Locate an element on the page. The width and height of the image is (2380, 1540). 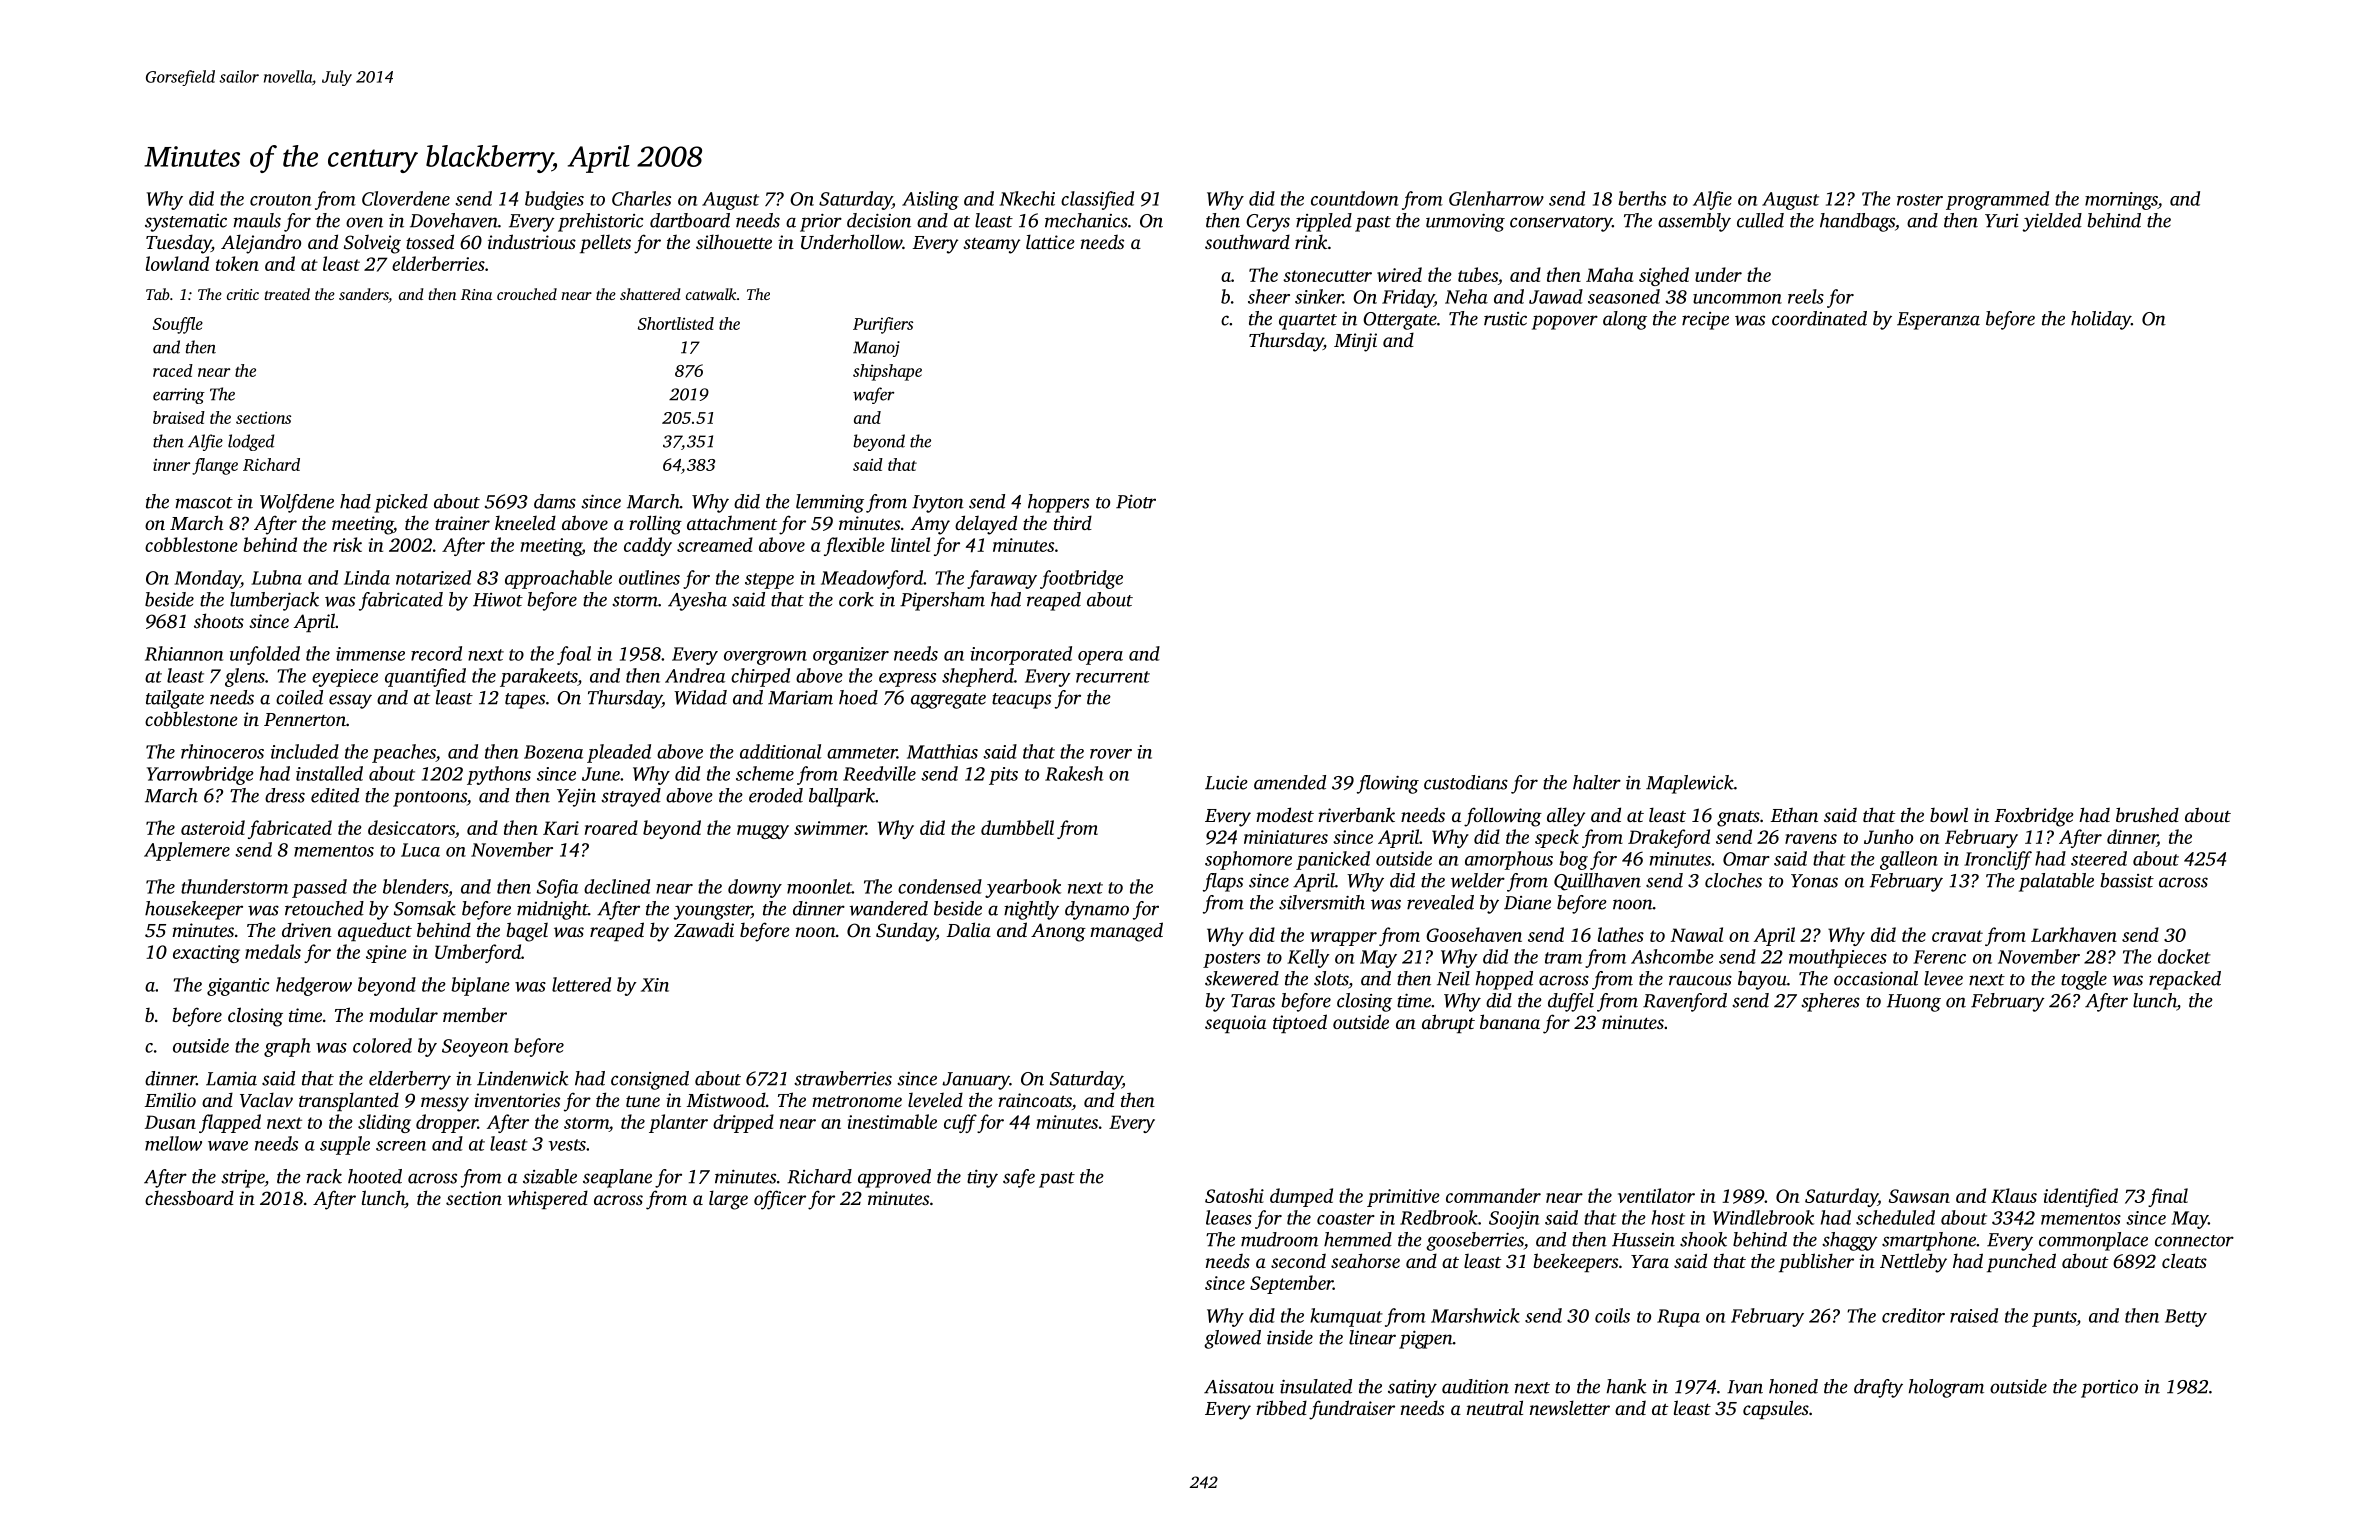
mornings is located at coordinates (2121, 201).
